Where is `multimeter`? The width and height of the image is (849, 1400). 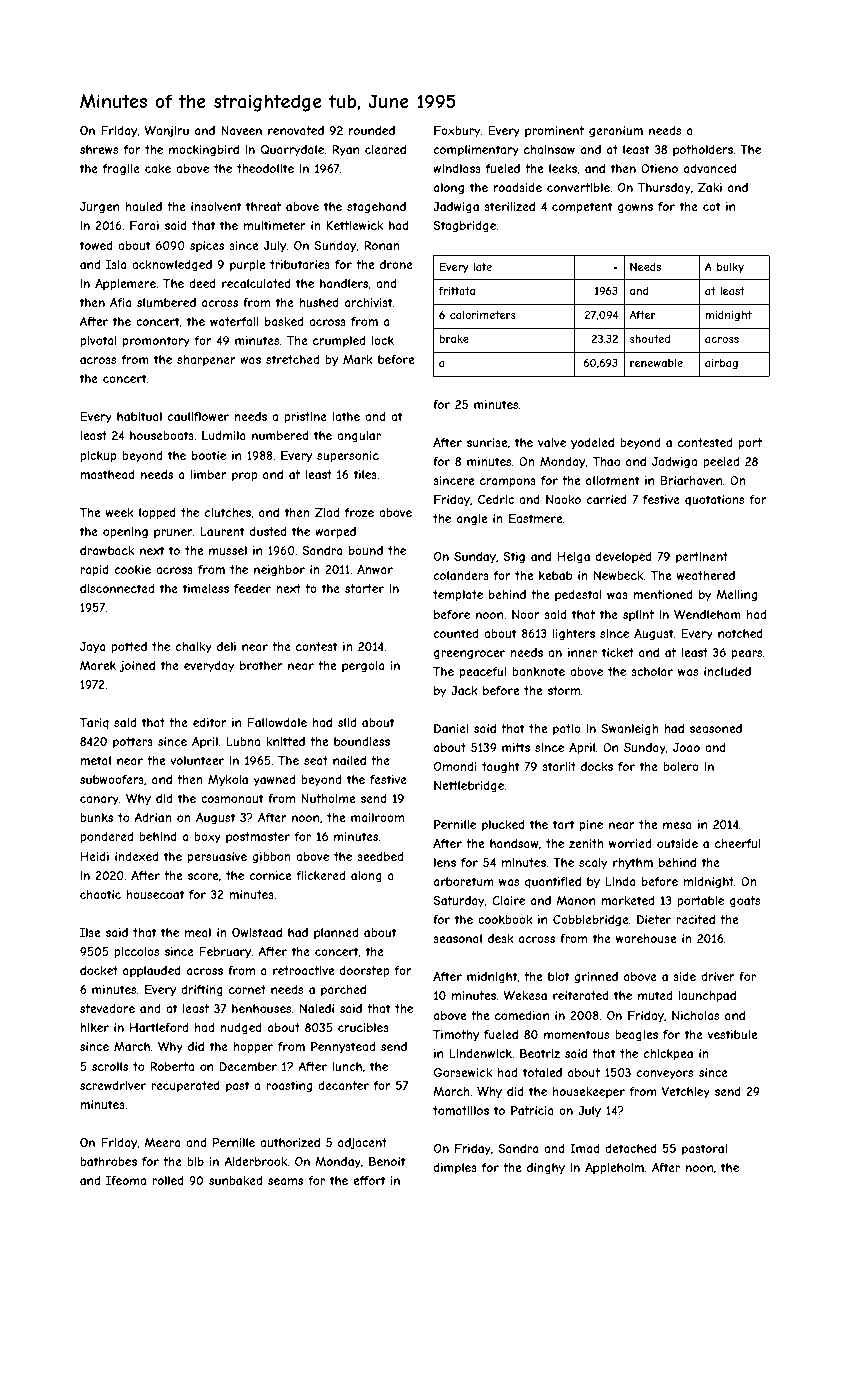 multimeter is located at coordinates (275, 225).
